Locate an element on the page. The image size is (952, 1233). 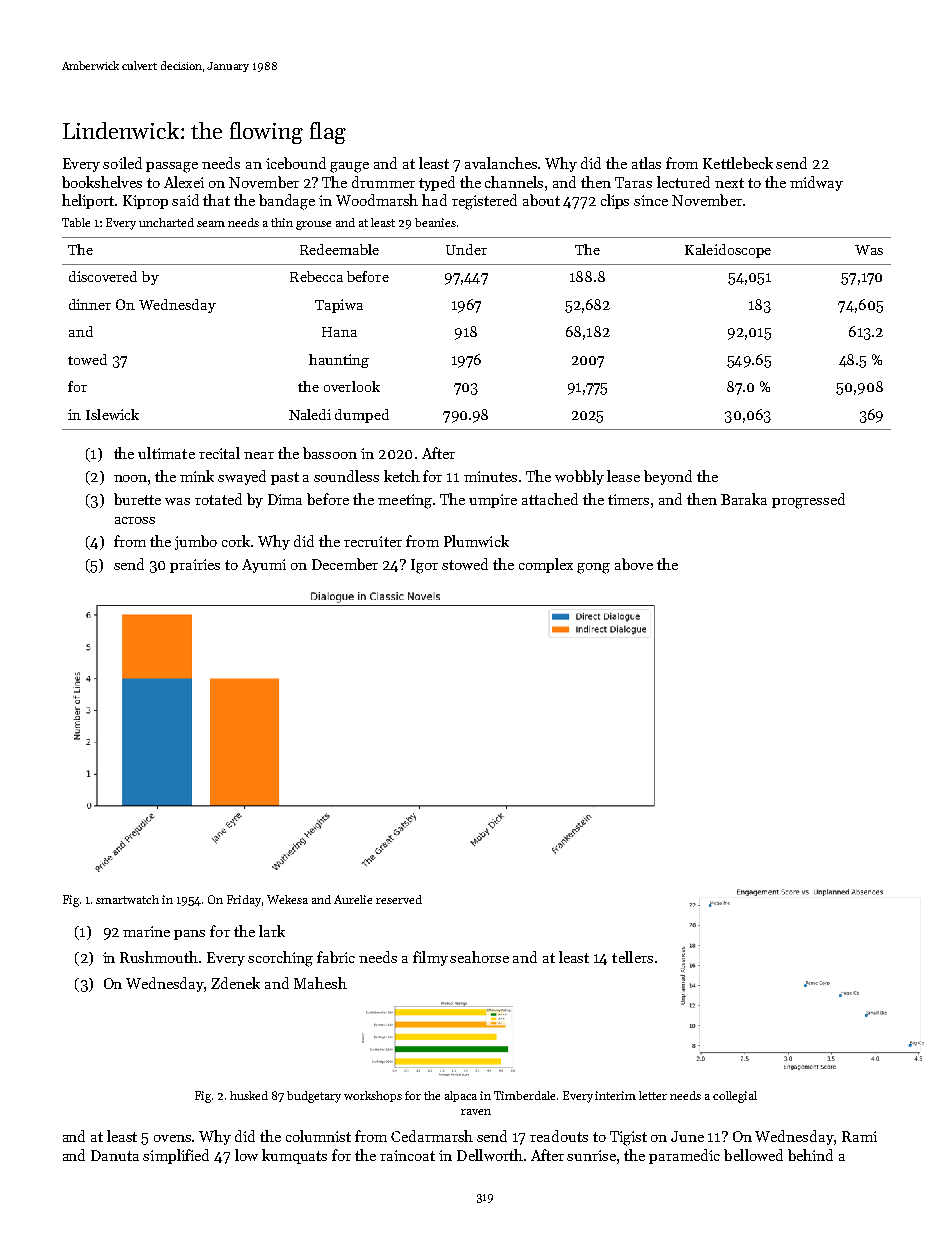
thin is located at coordinates (282, 222).
